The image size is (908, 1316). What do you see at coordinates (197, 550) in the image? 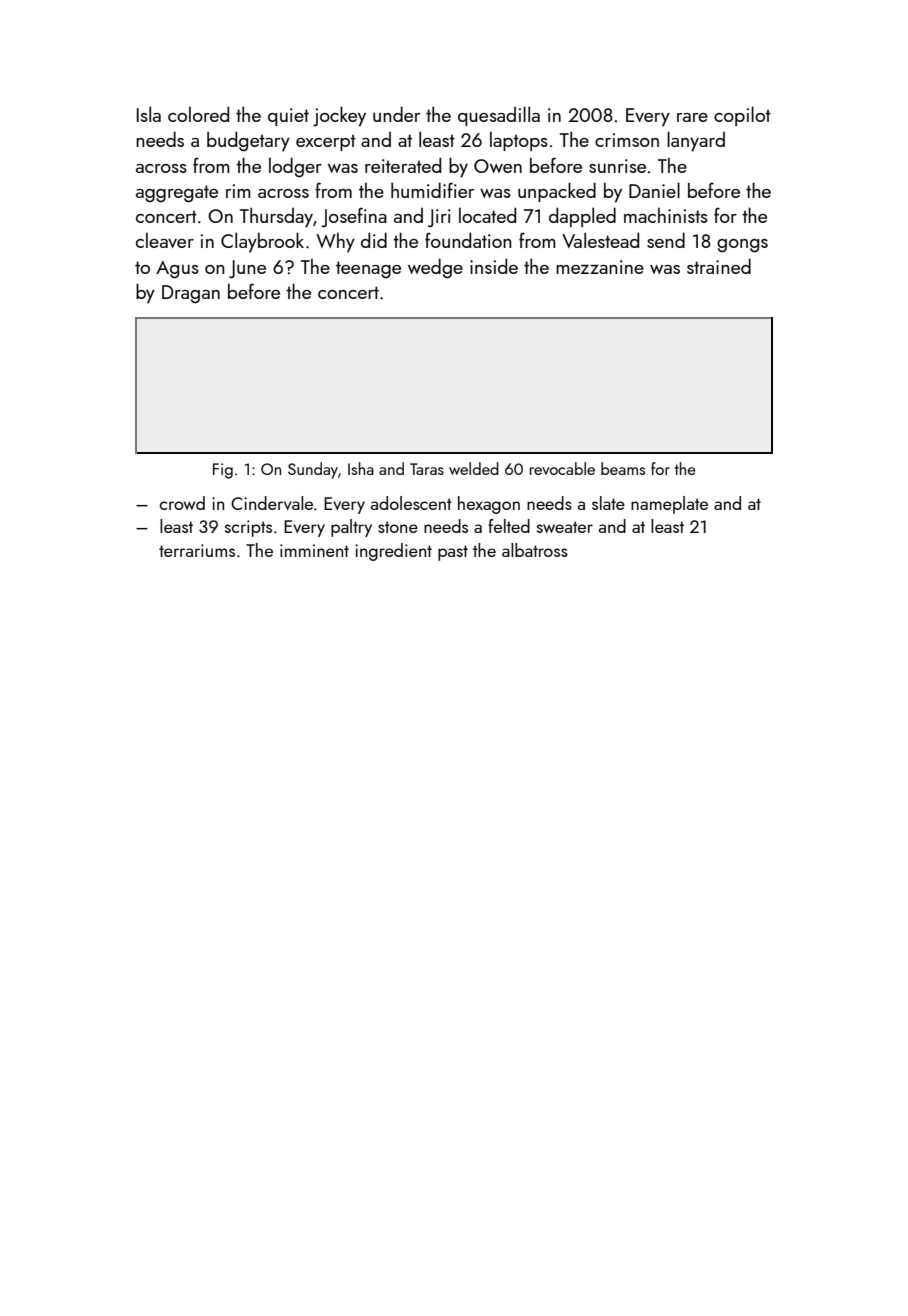
I see `terrariums` at bounding box center [197, 550].
